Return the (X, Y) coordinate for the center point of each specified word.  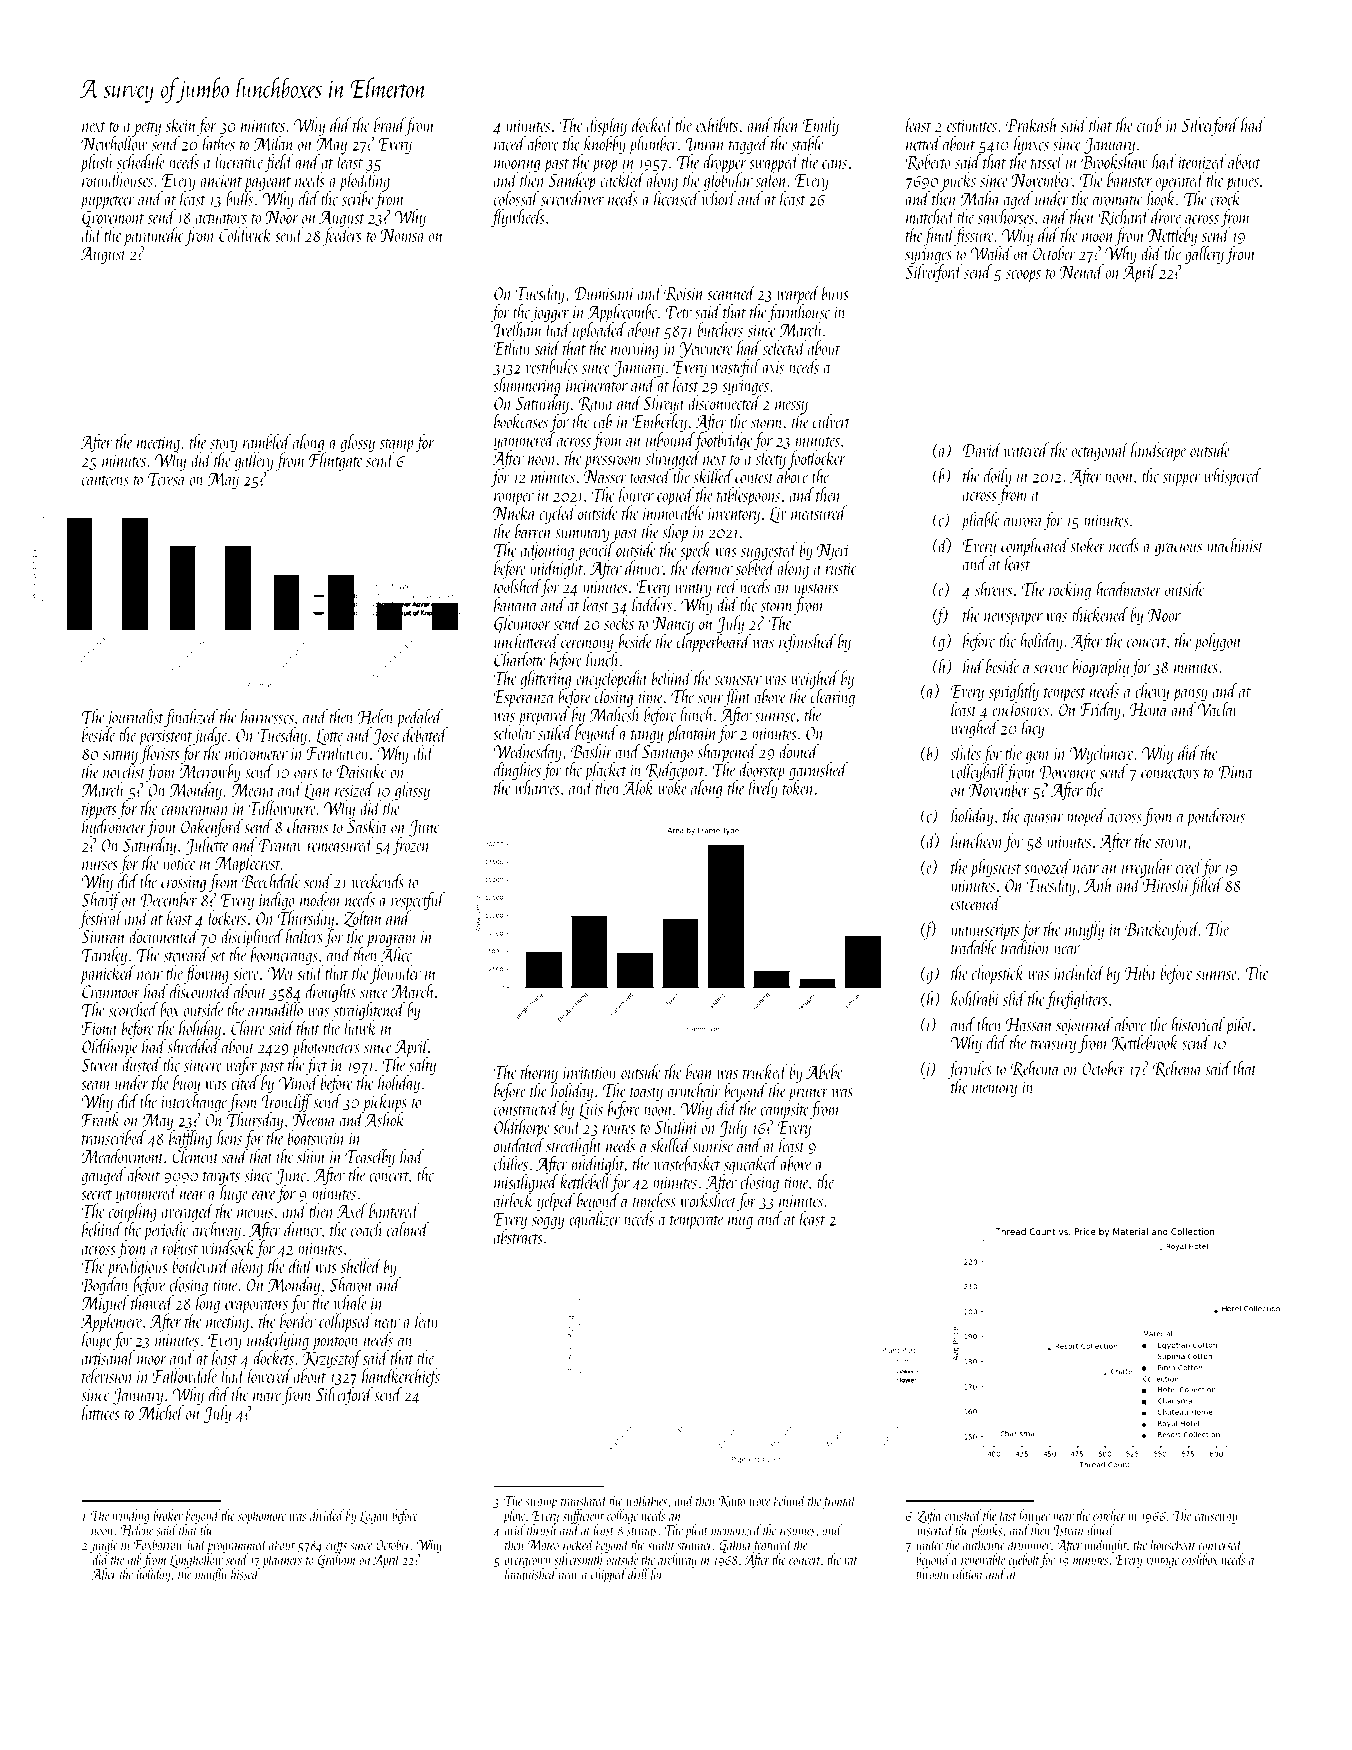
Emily (820, 126)
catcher (1109, 1515)
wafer (241, 1066)
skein (181, 124)
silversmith (578, 1559)
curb (1149, 124)
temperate (697, 1223)
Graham (336, 1560)
